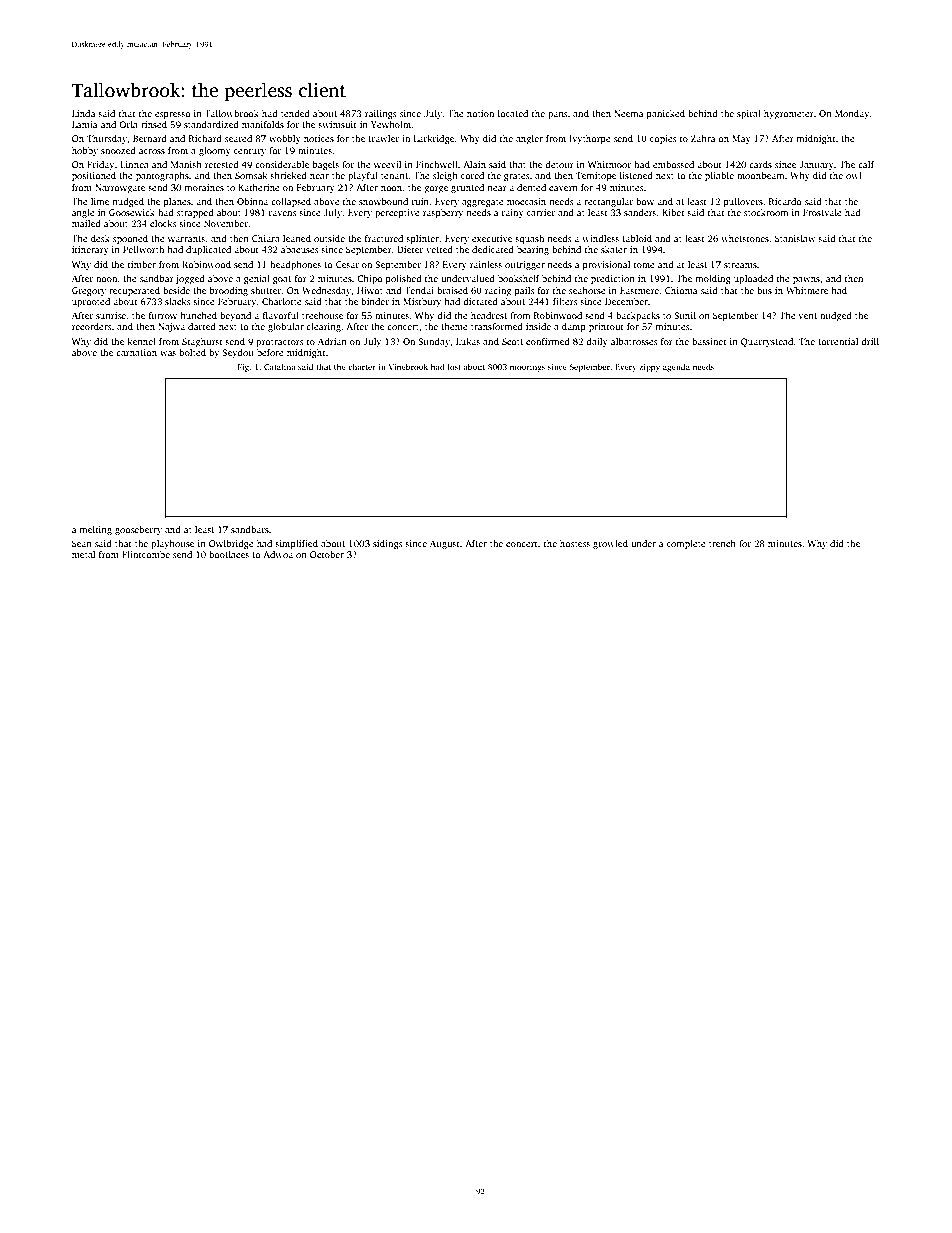 This screenshot has width=952, height=1233. Describe the element at coordinates (722, 543) in the screenshot. I see `trench` at that location.
